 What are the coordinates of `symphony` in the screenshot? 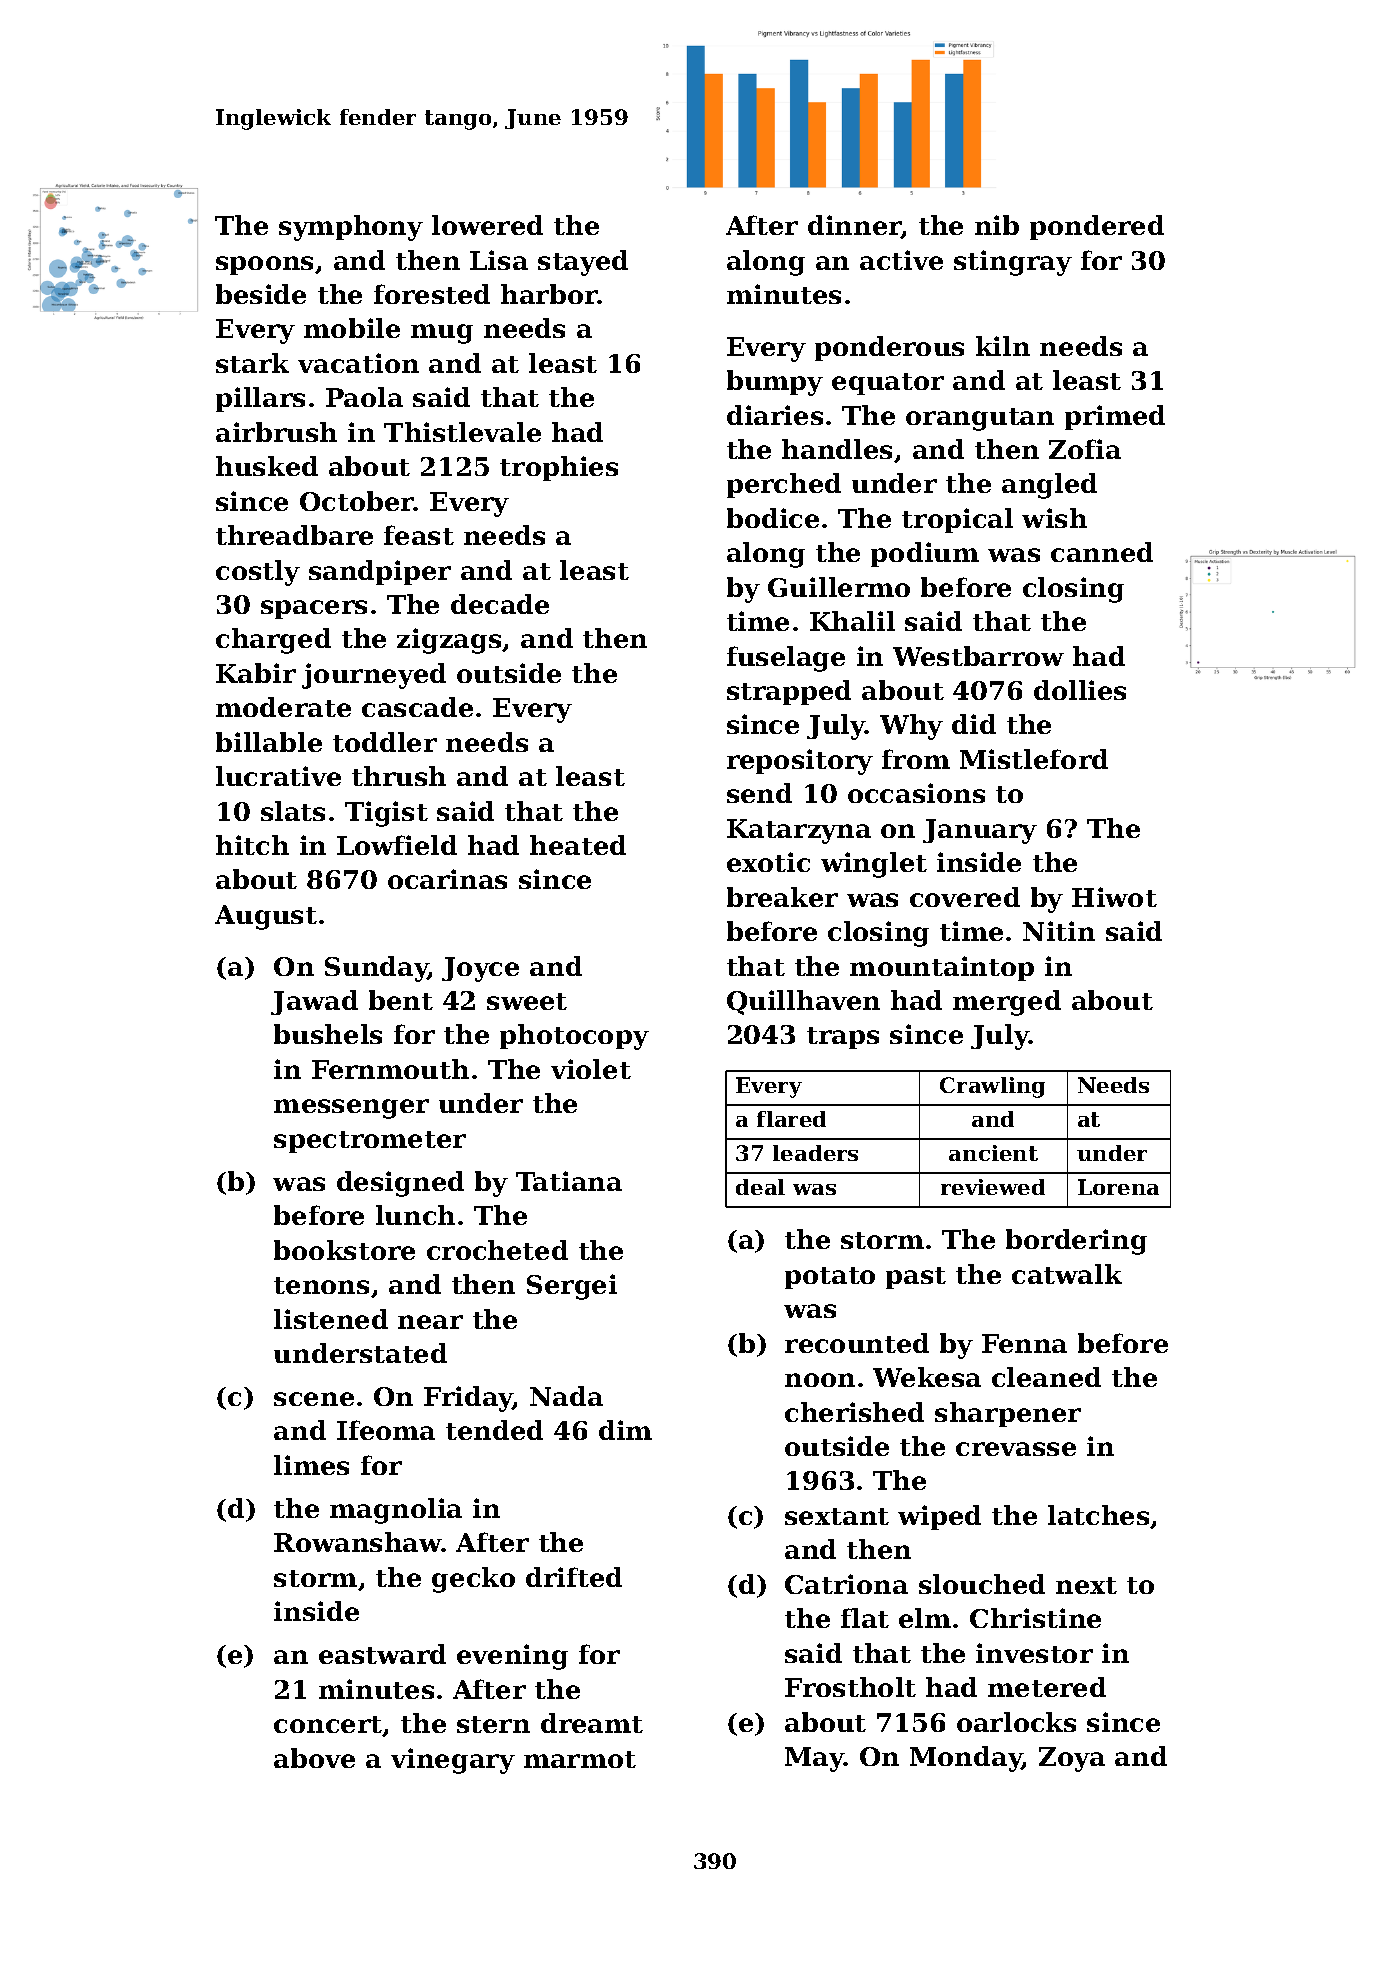 It's located at (351, 228).
